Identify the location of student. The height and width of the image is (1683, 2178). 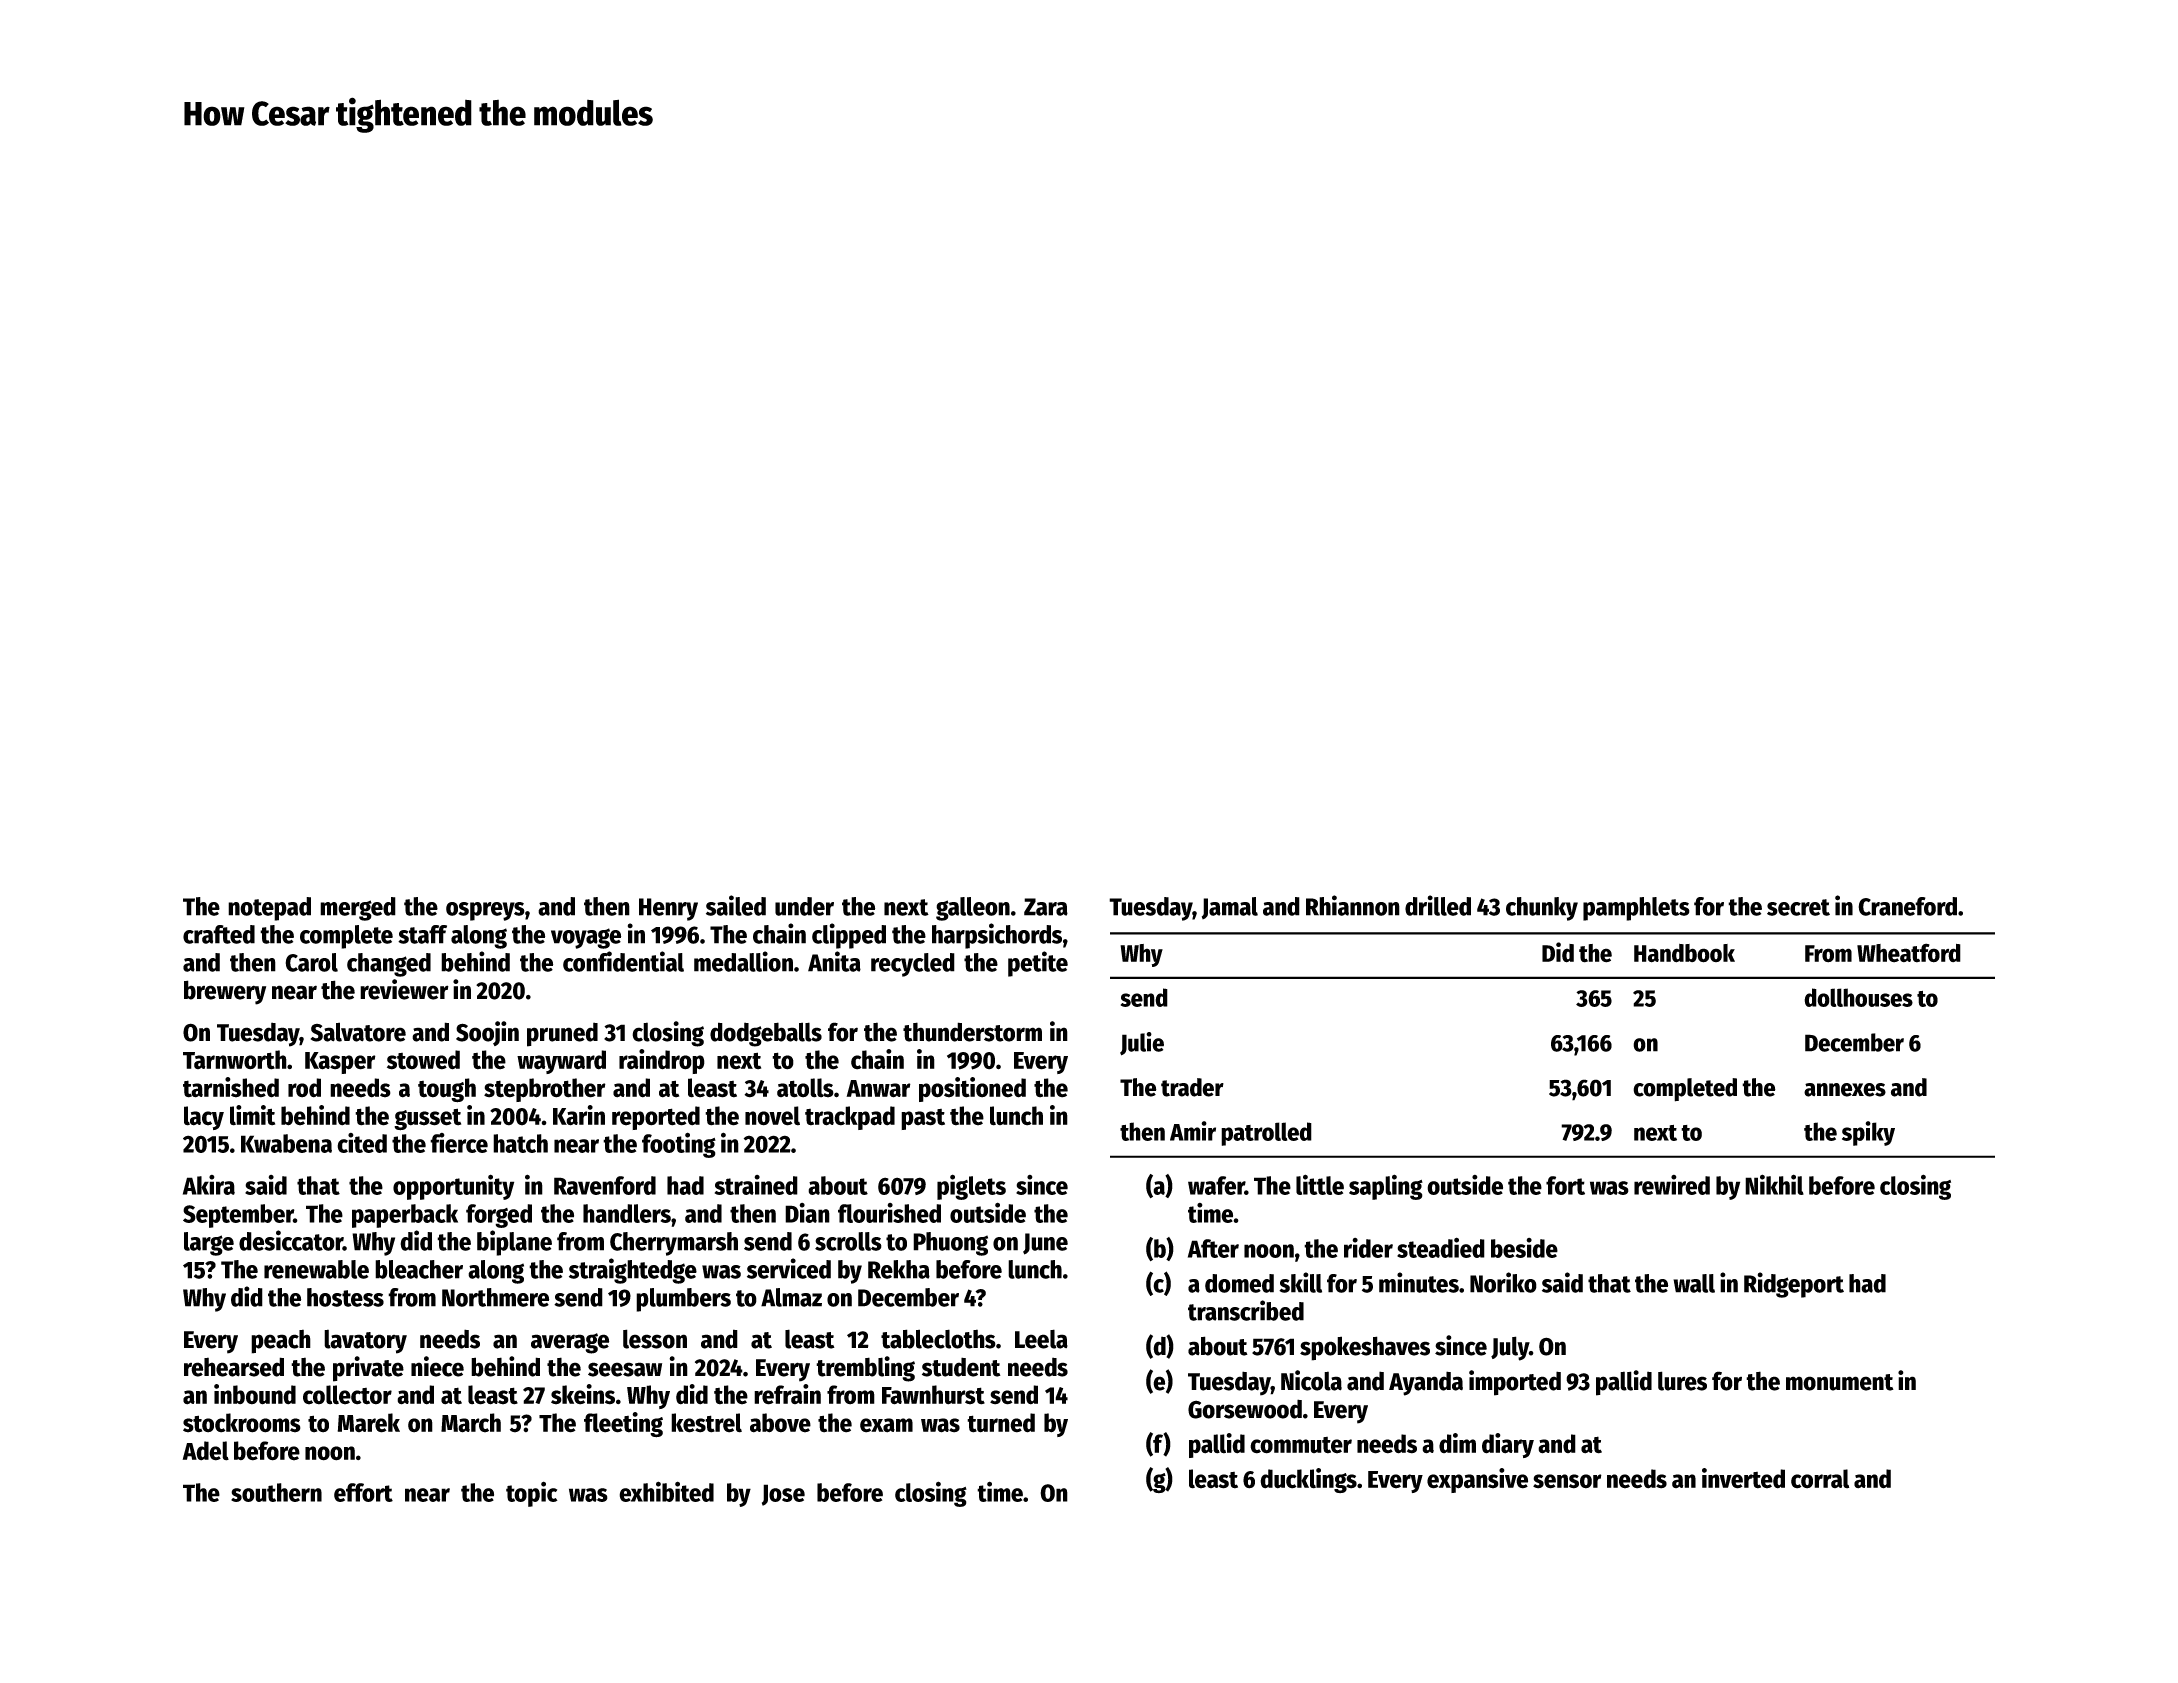
(961, 1367).
